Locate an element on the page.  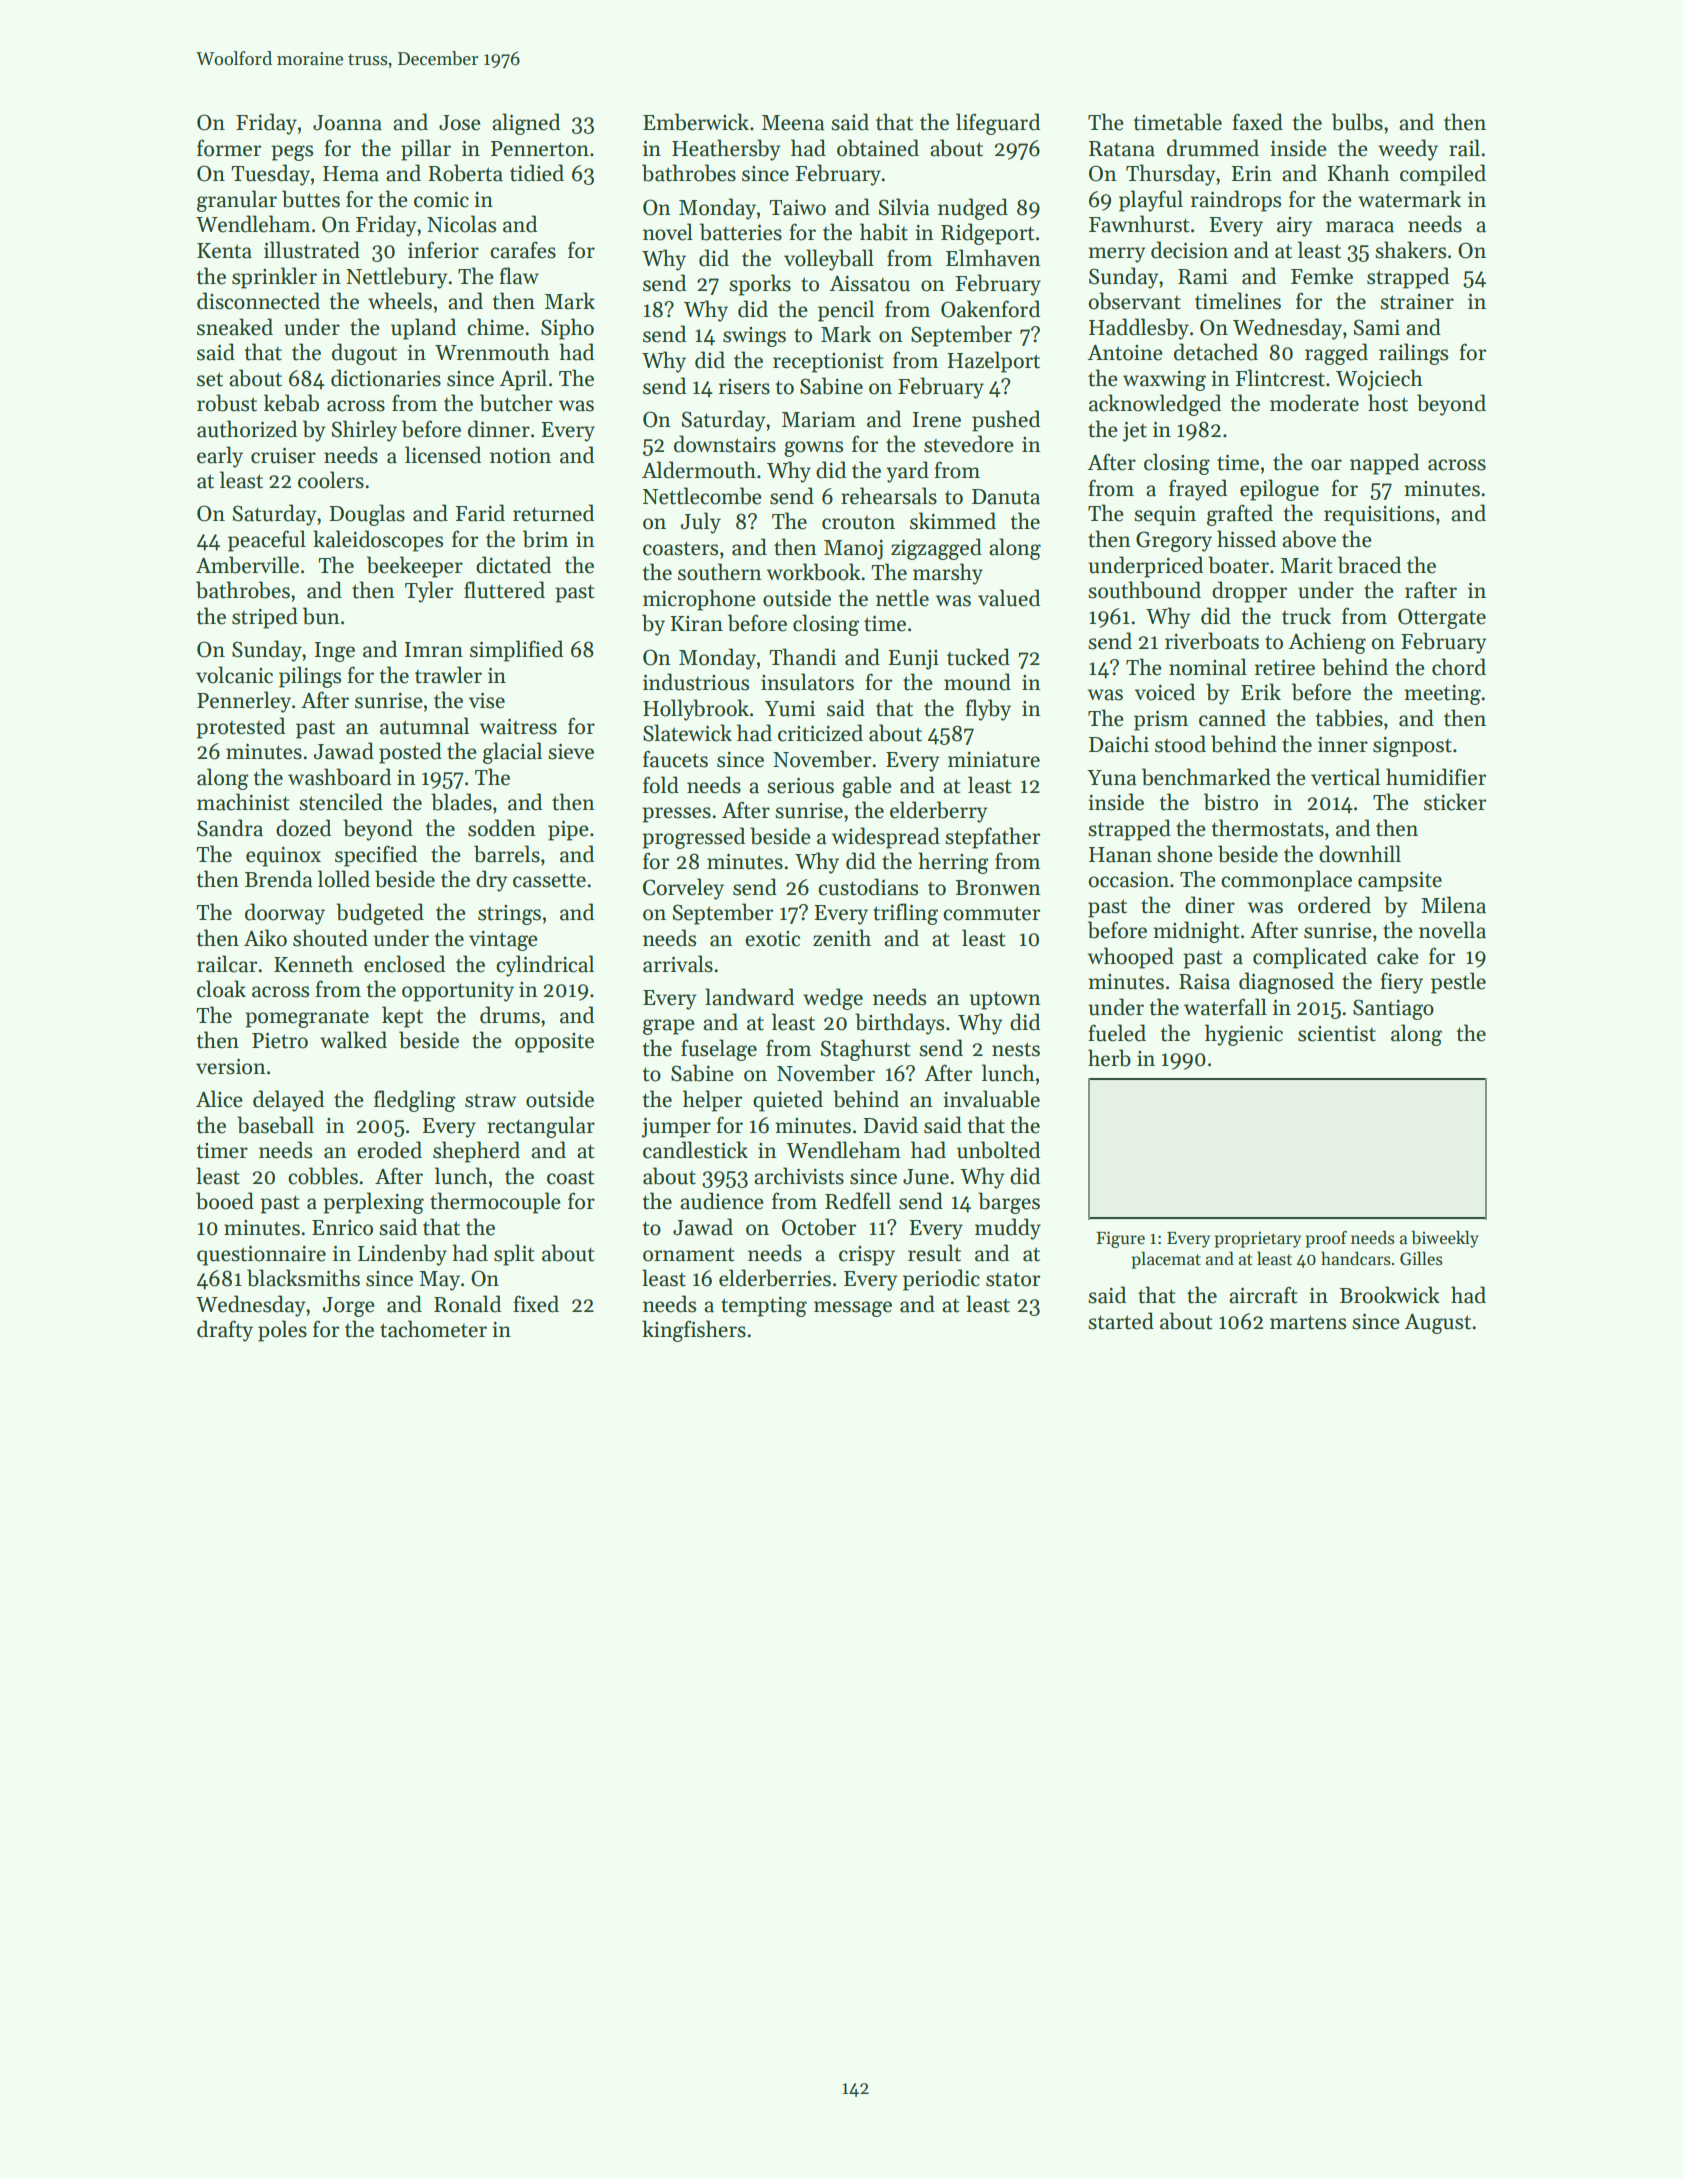
cruiser is located at coordinates (283, 456).
